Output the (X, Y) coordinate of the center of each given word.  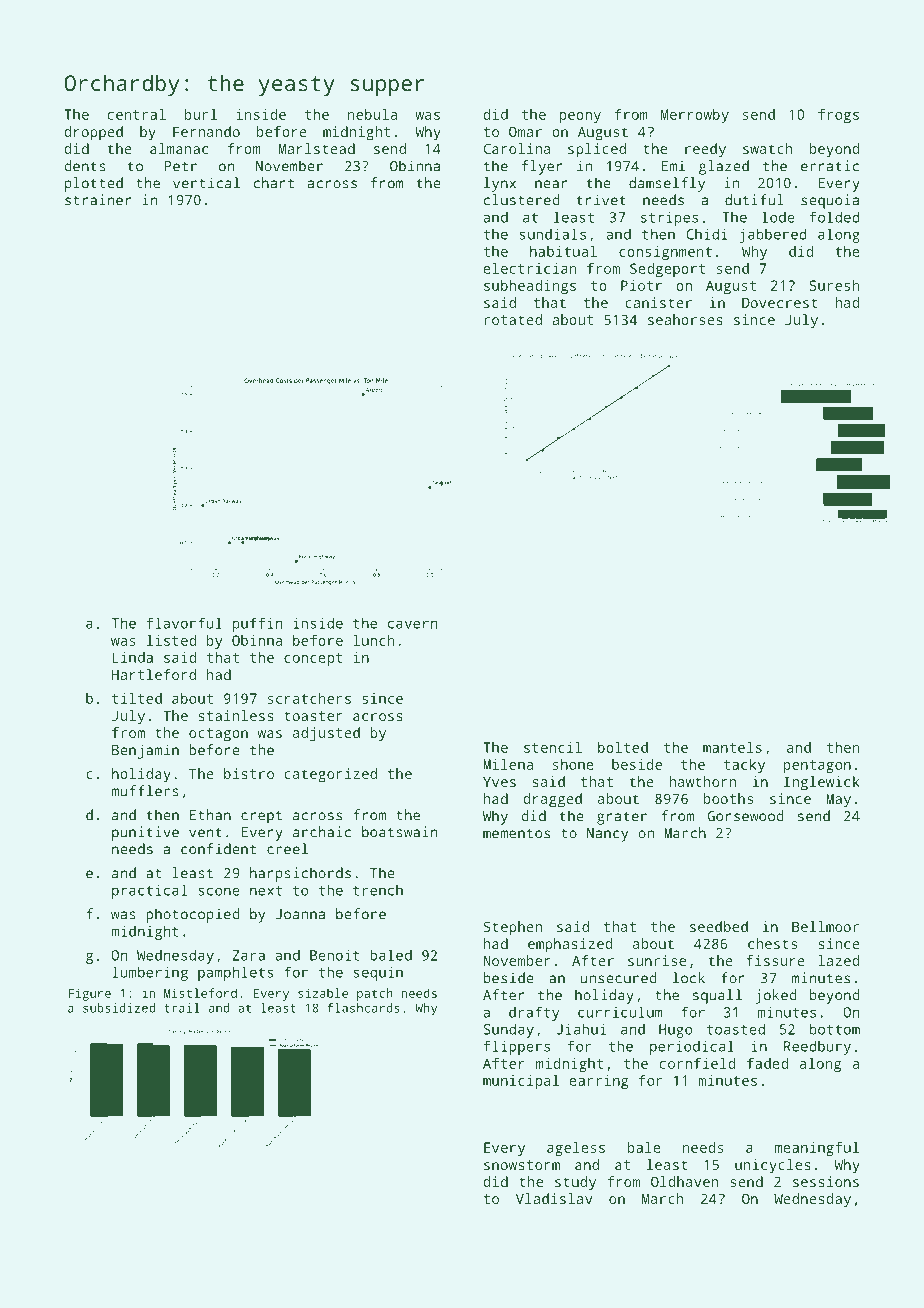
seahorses (685, 319)
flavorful (184, 623)
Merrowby (695, 116)
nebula (372, 114)
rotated (513, 319)
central (136, 114)
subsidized (119, 1008)
